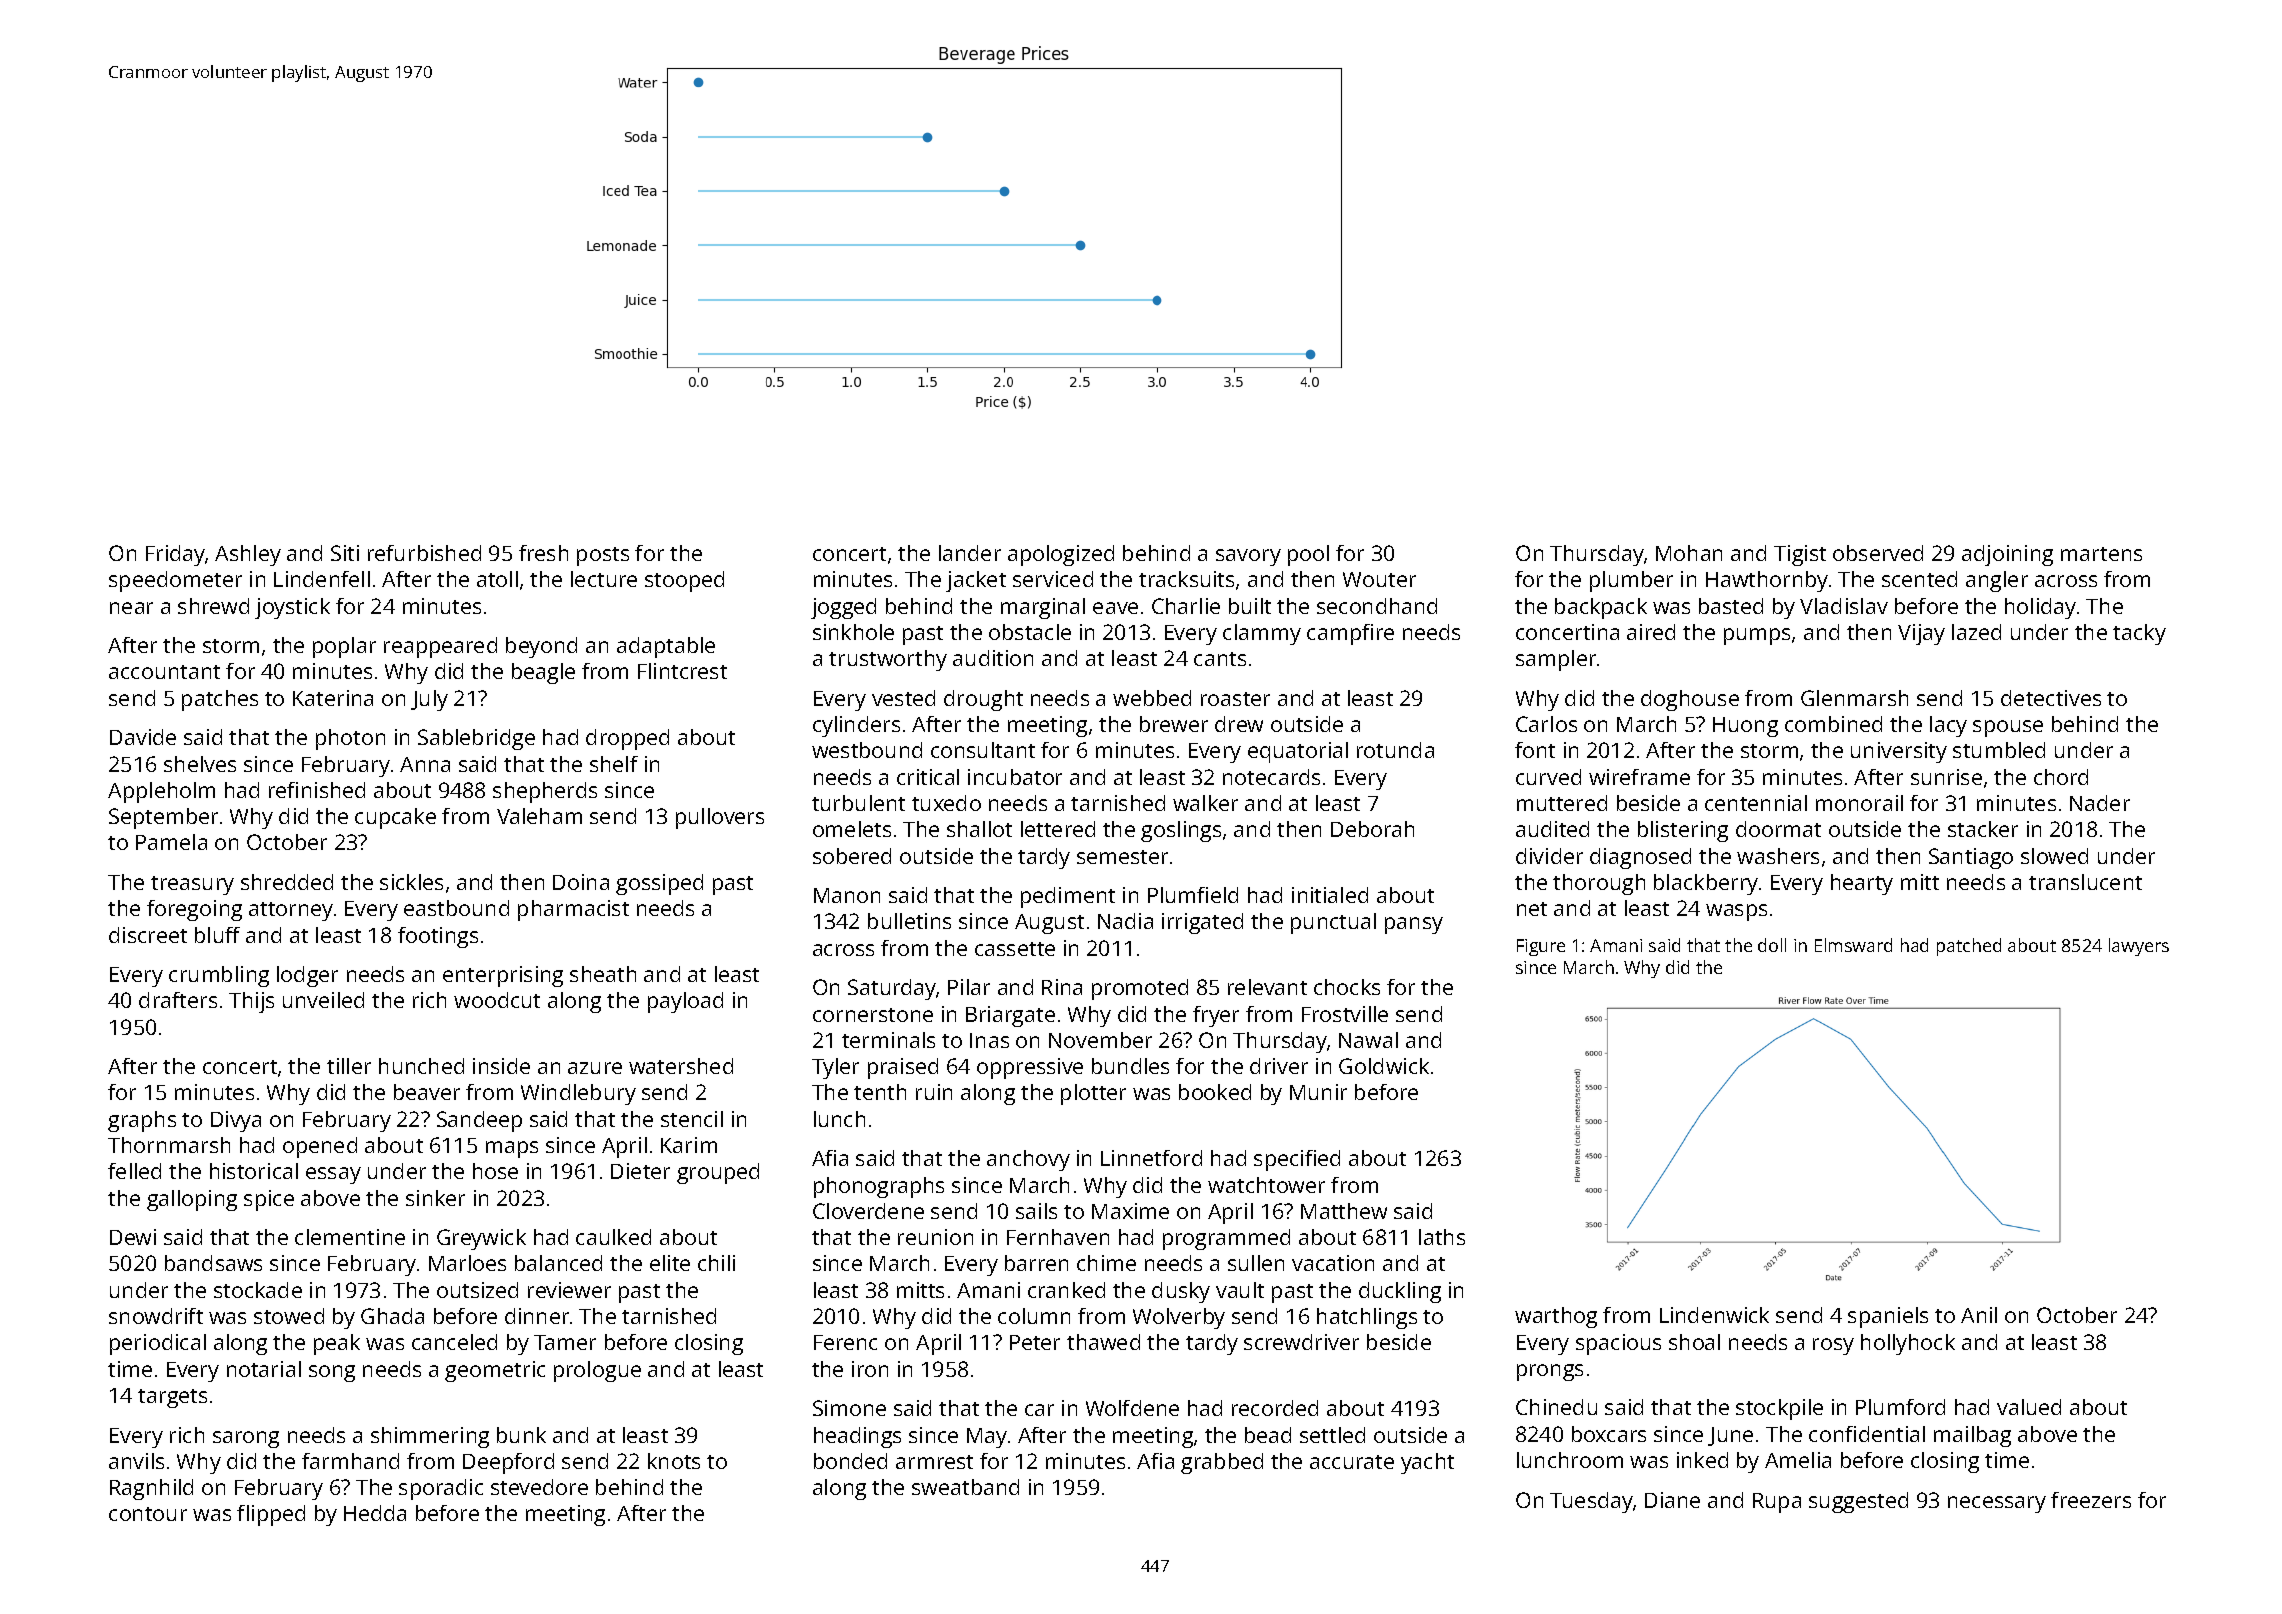 Image resolution: width=2282 pixels, height=1614 pixels. I want to click on pool, so click(1308, 555).
